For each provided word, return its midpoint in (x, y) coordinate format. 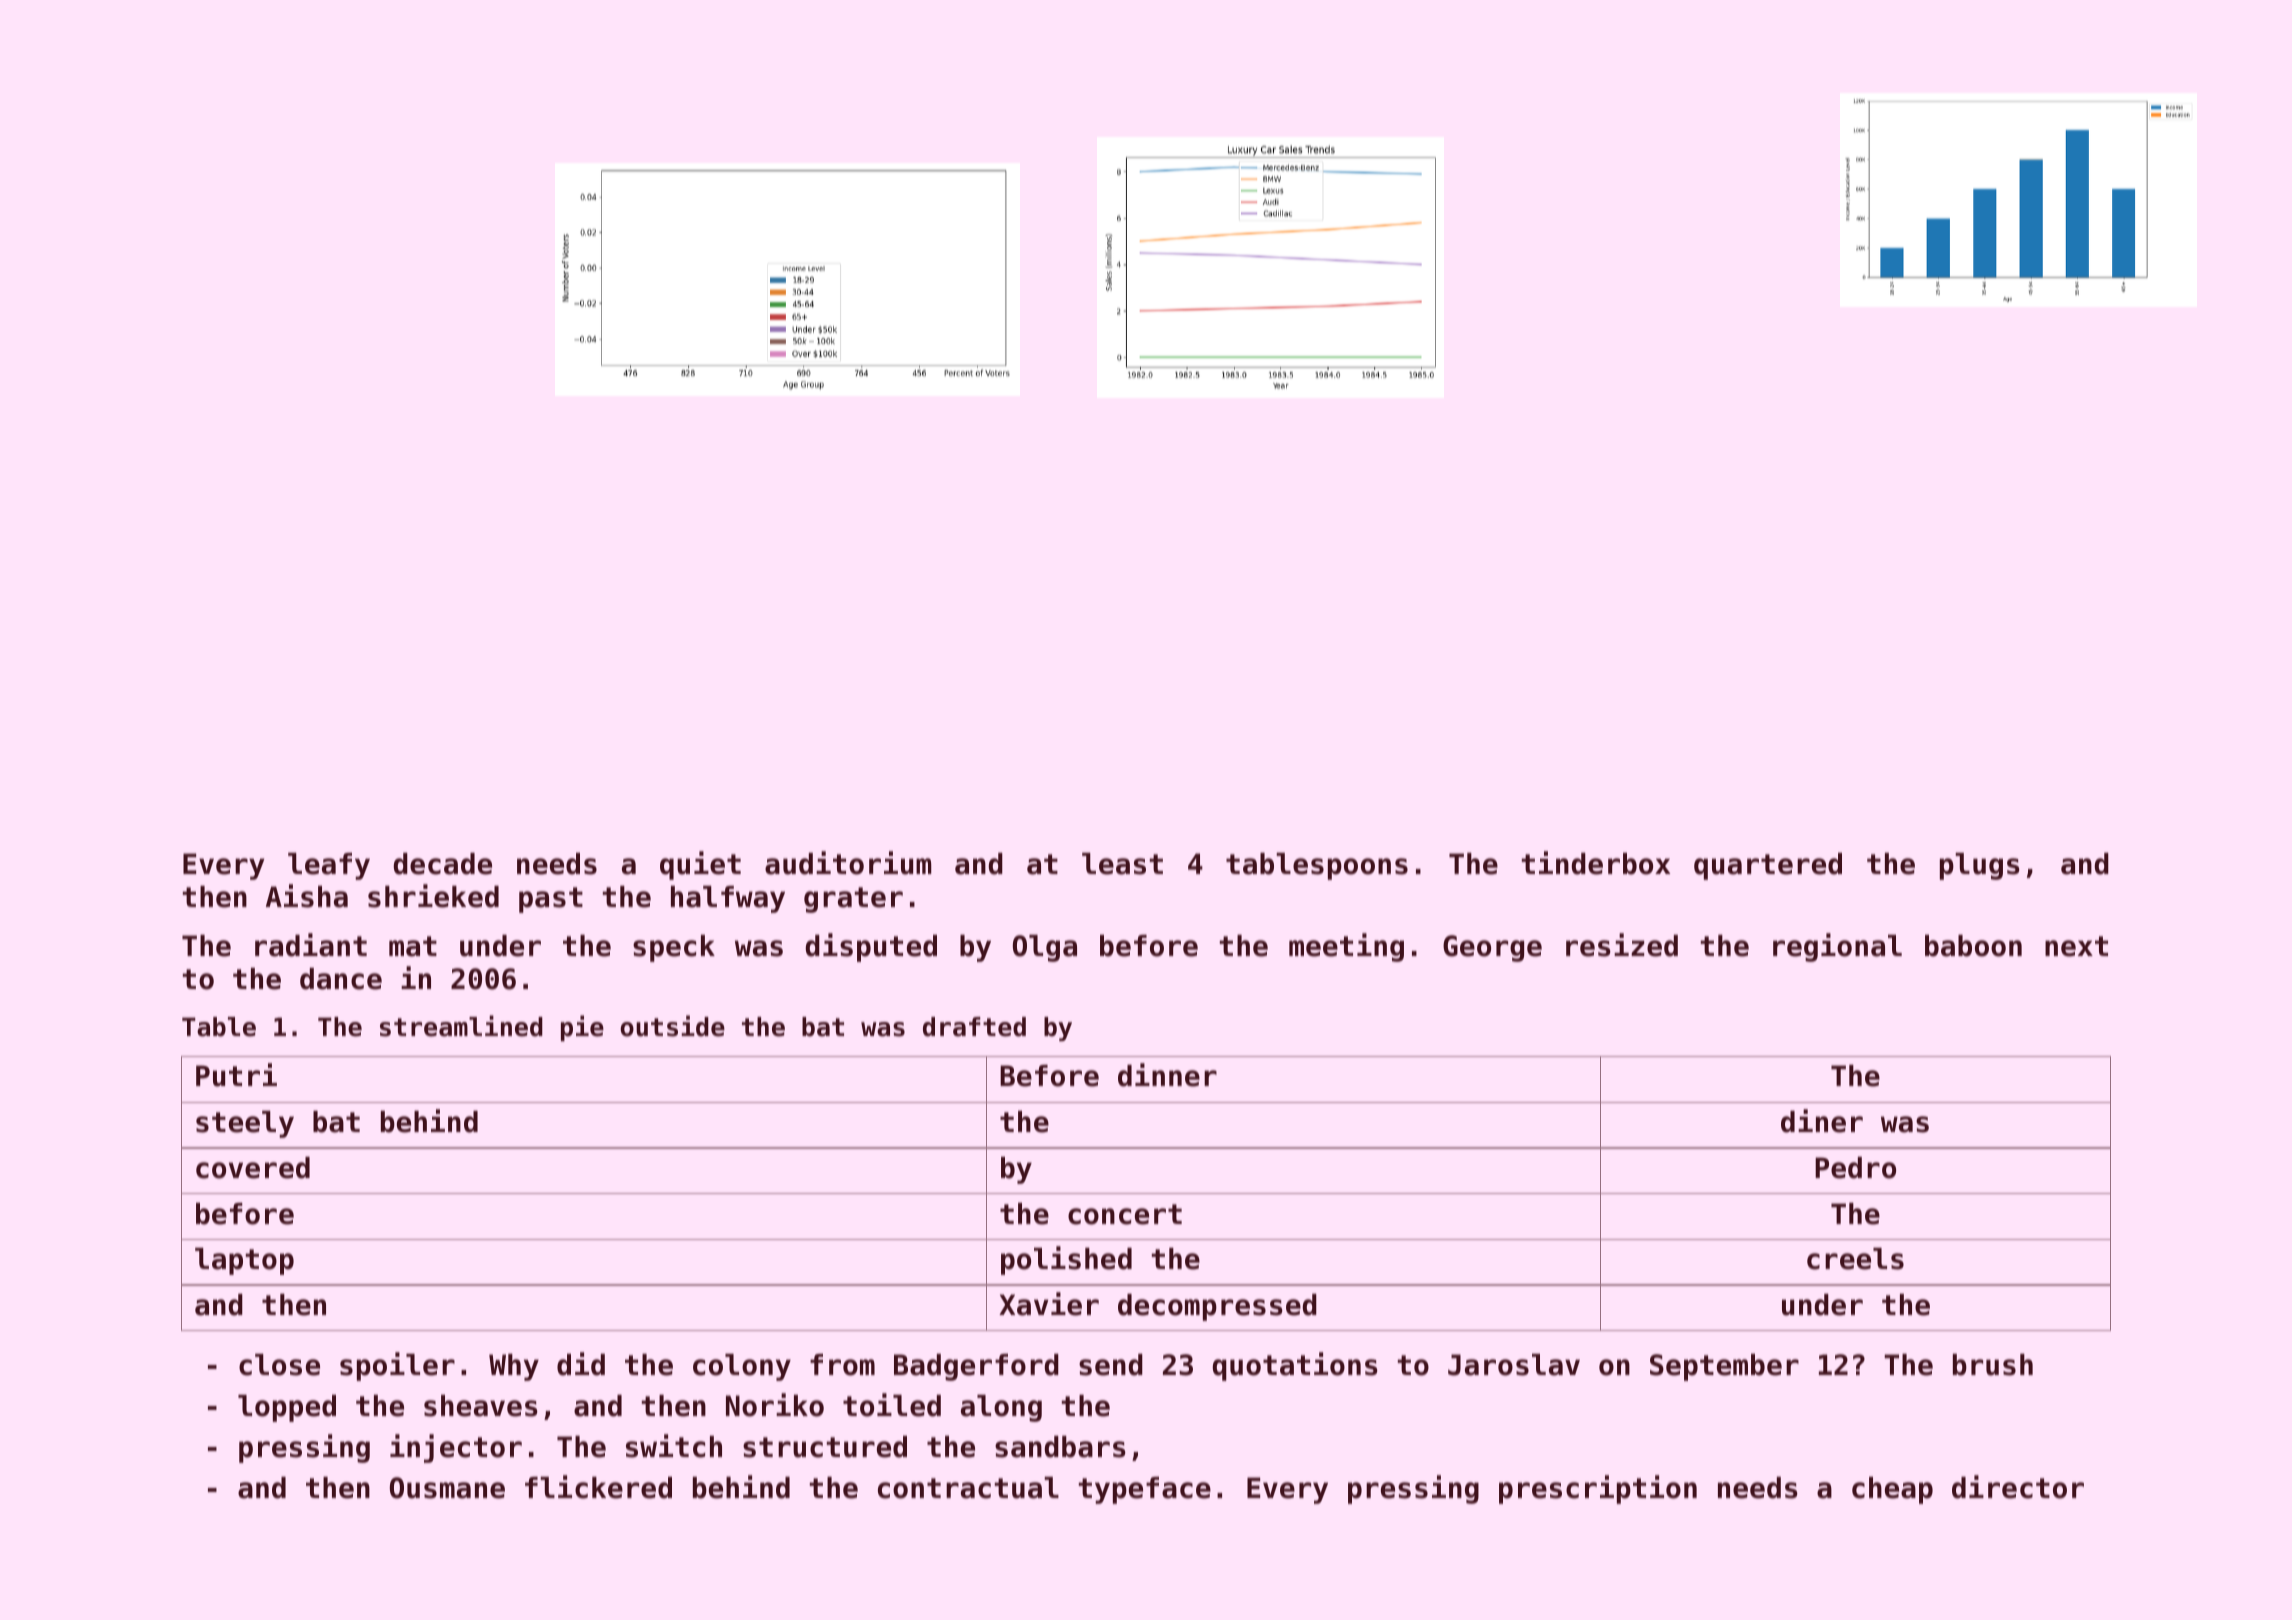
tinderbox (1596, 863)
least (1122, 864)
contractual (968, 1488)
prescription (1598, 1489)
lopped (287, 1408)
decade (442, 864)
